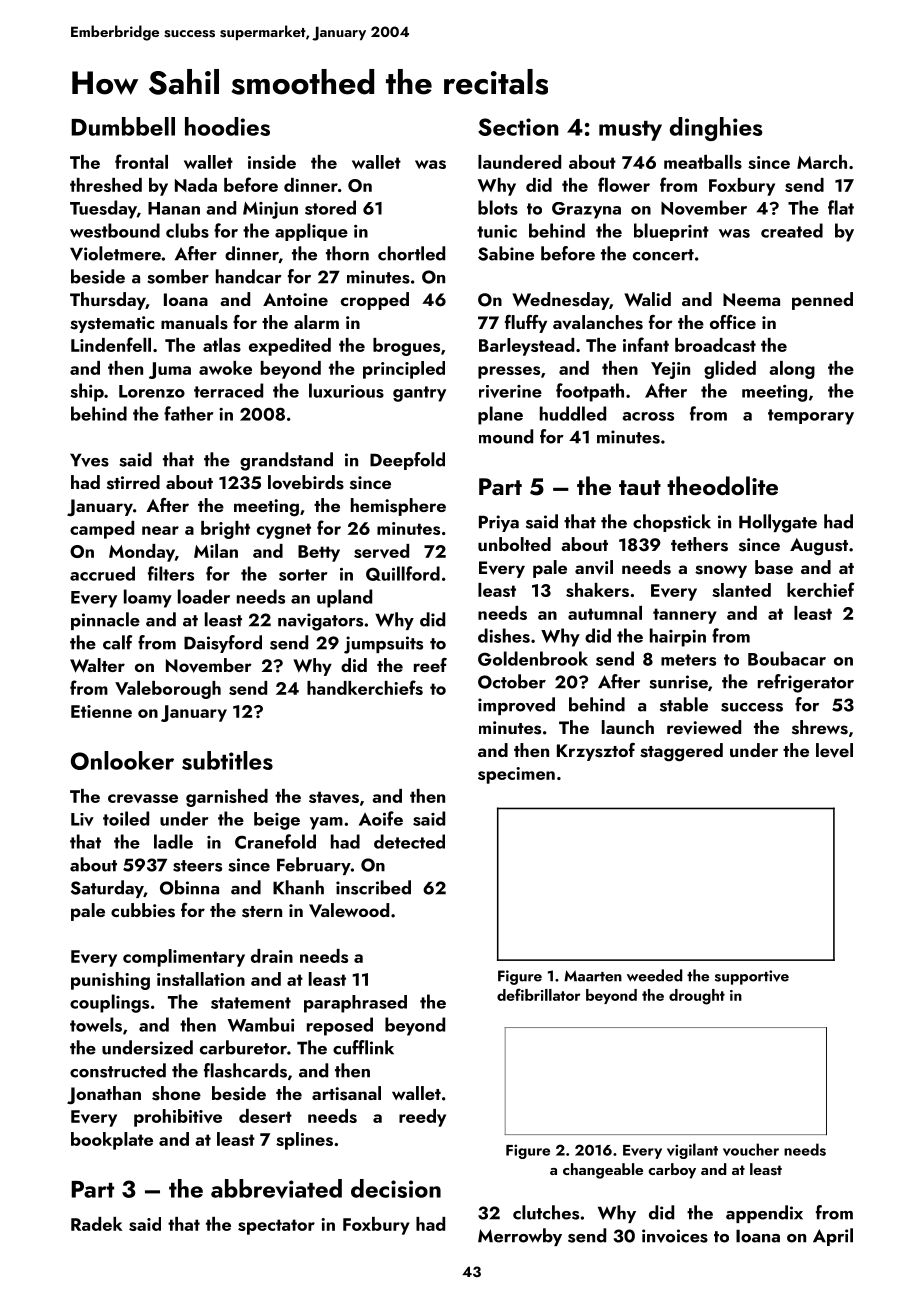 The image size is (924, 1308). What do you see at coordinates (176, 1093) in the image?
I see `shone` at bounding box center [176, 1093].
